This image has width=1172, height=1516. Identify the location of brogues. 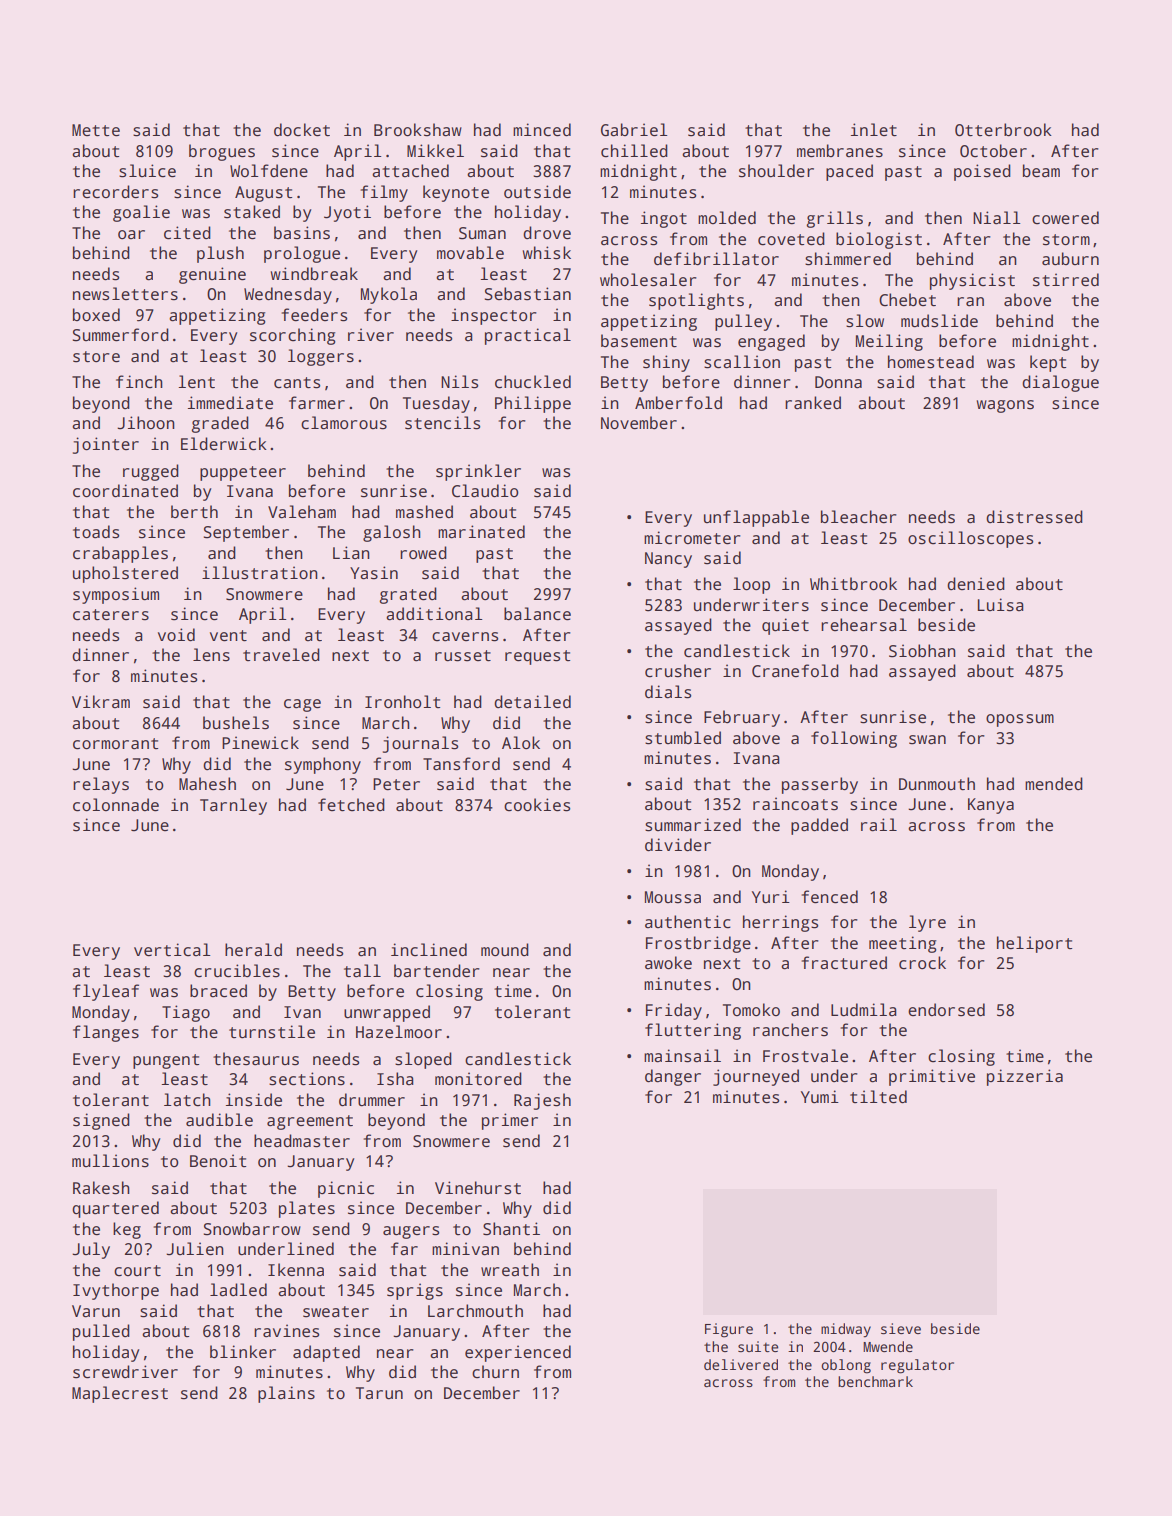
(222, 152).
